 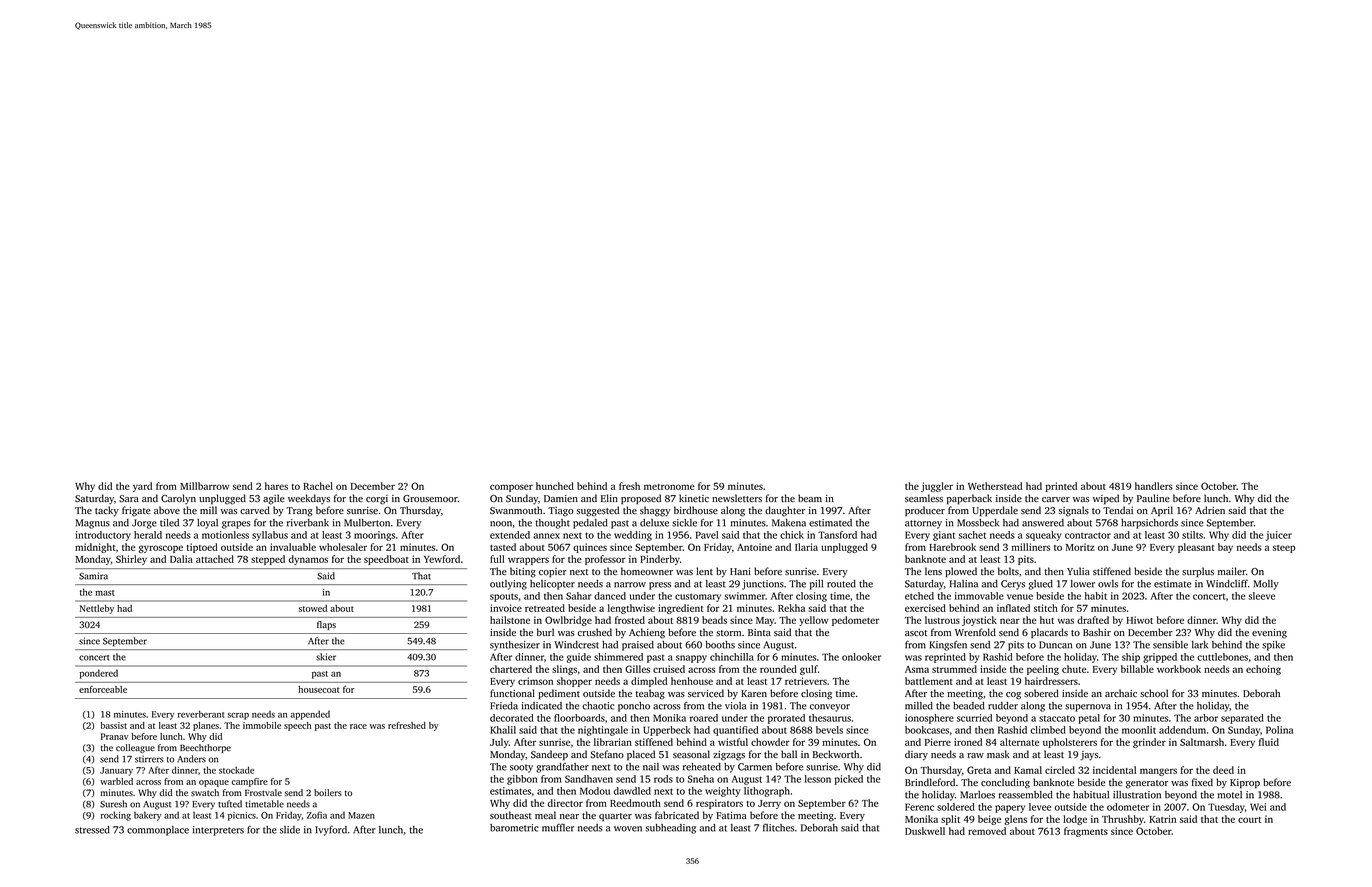 What do you see at coordinates (115, 816) in the screenshot?
I see `rocking` at bounding box center [115, 816].
